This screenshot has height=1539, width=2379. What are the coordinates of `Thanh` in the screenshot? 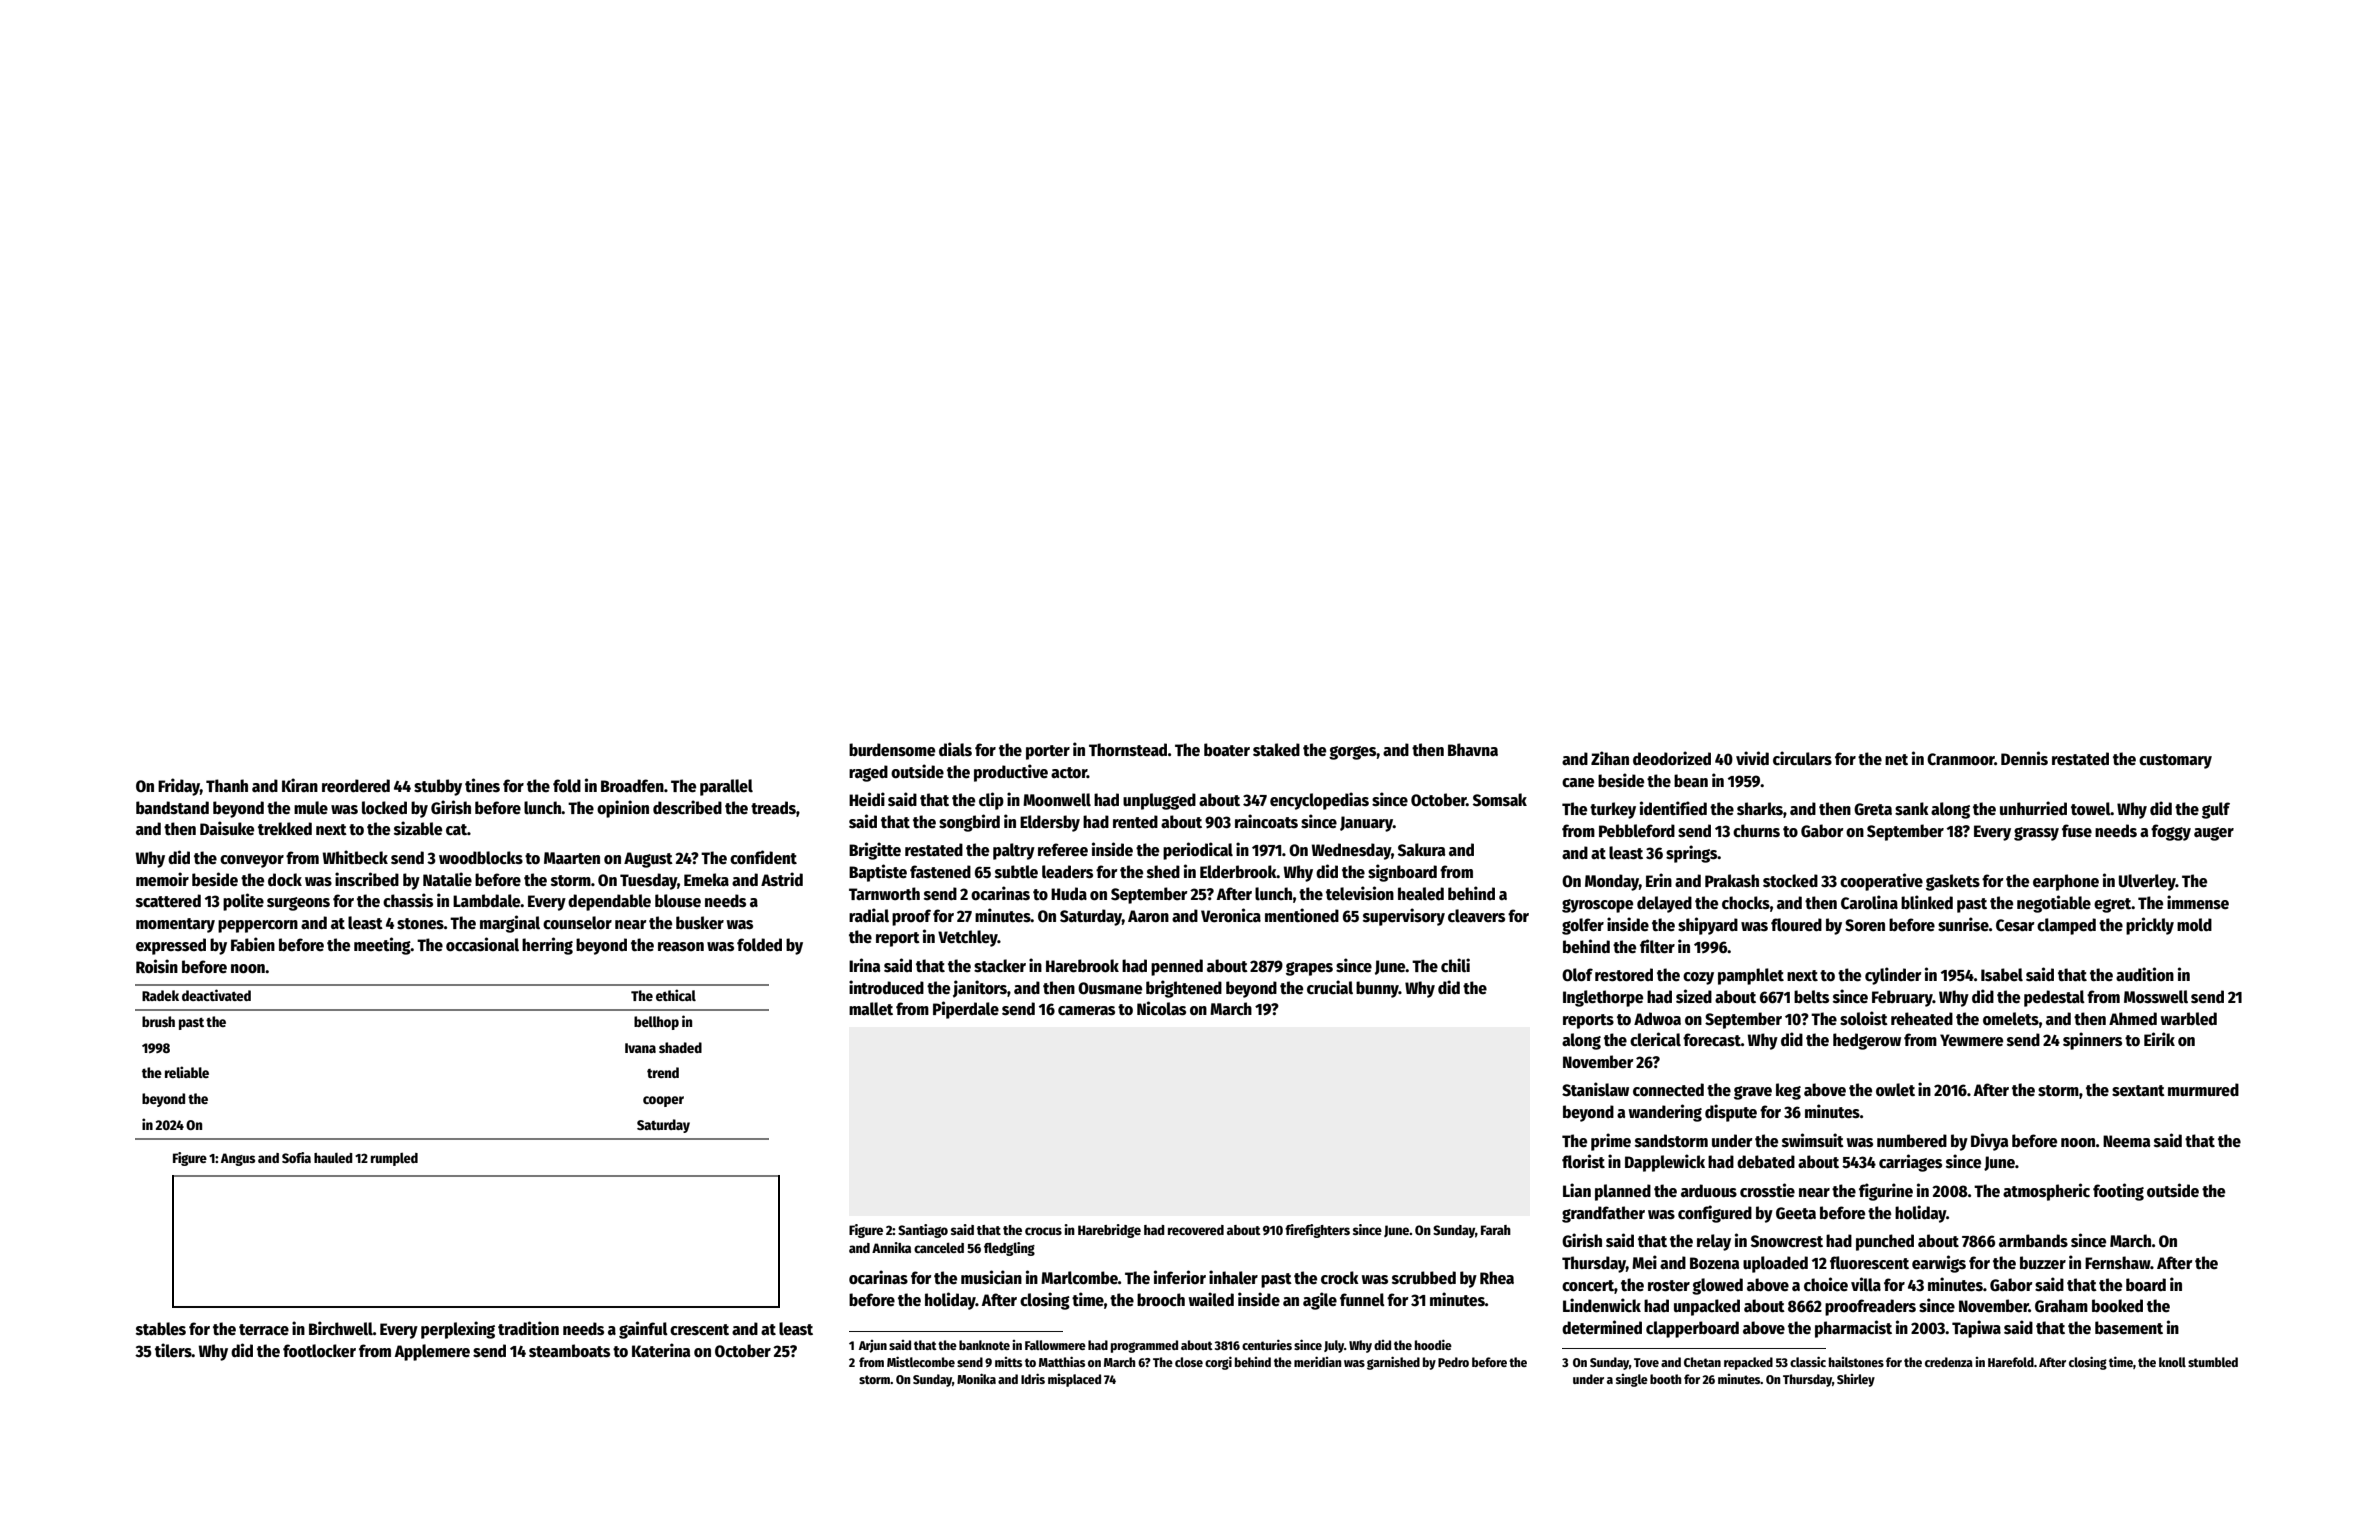 It's located at (227, 785).
